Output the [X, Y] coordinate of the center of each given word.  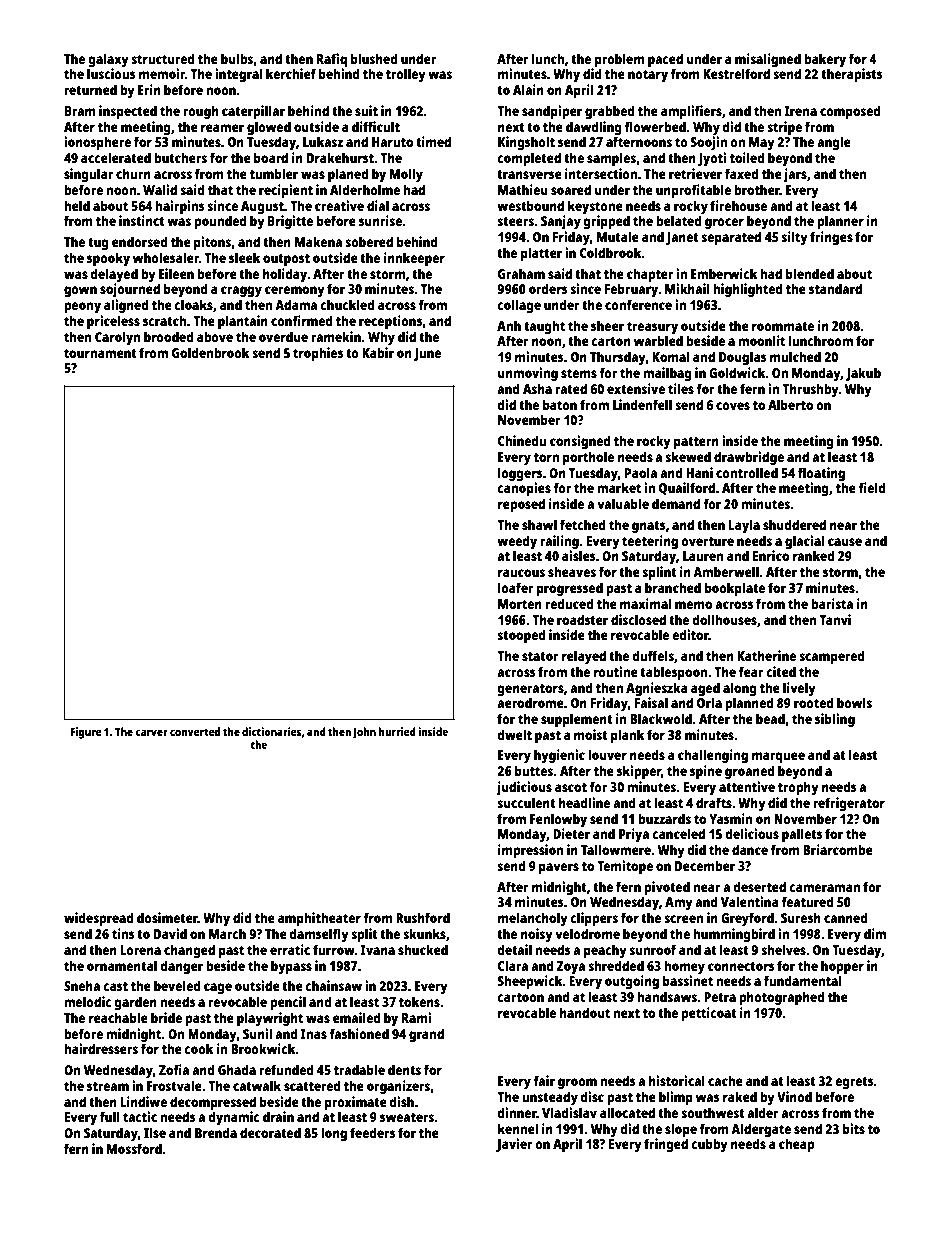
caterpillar [253, 112]
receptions [391, 322]
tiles [681, 388]
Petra [720, 997]
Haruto [392, 142]
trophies [318, 354]
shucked [423, 949]
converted [195, 731]
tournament [100, 353]
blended [810, 273]
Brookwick [263, 1048]
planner [840, 222]
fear [751, 671]
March [227, 933]
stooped [521, 636]
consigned [580, 442]
